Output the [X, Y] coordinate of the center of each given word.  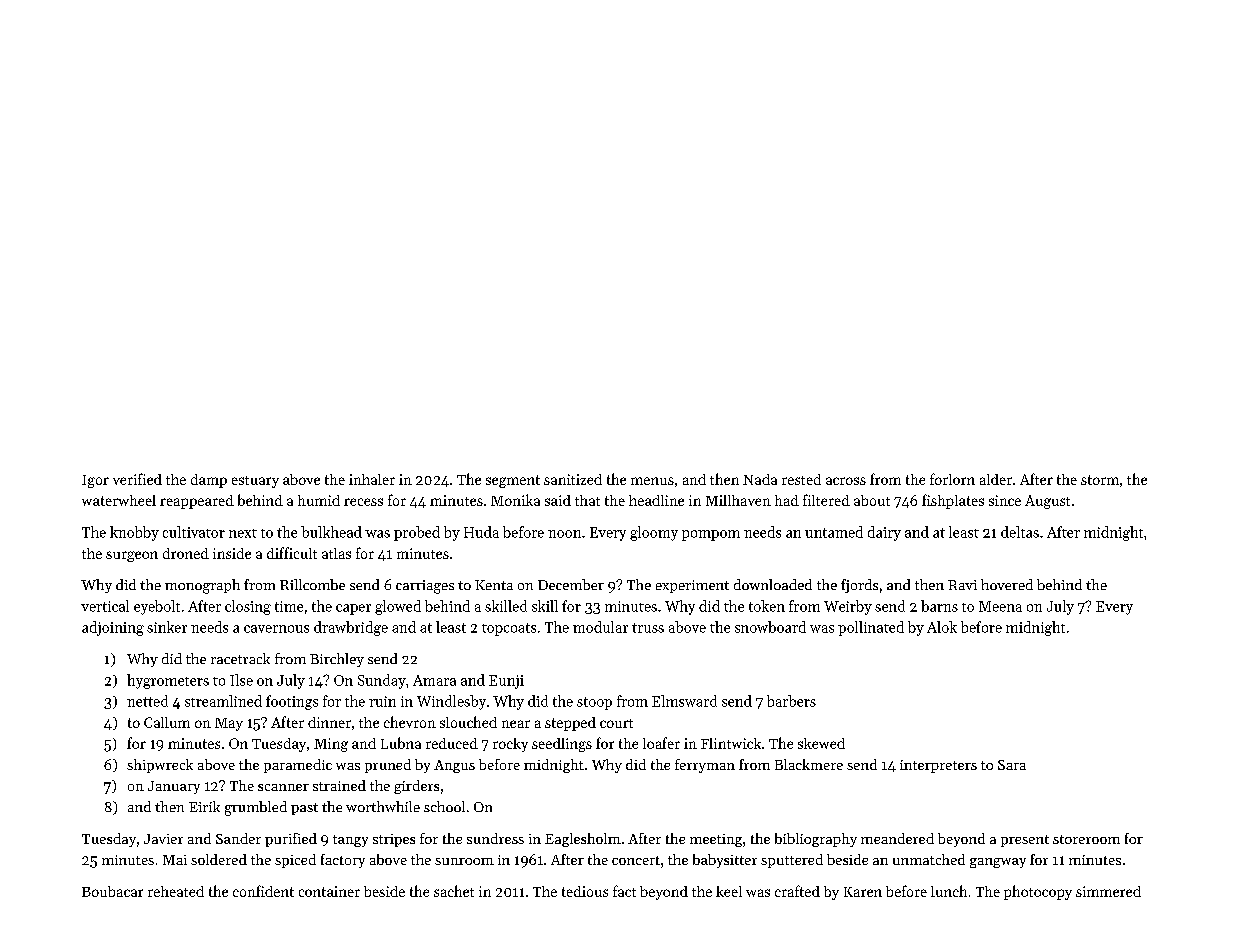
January [174, 787]
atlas [336, 553]
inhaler [372, 479]
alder [996, 479]
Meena [1000, 606]
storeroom [1086, 839]
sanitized [573, 479]
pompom [711, 535]
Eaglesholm [583, 840]
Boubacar [112, 891]
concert [636, 860]
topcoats [509, 629]
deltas [1020, 532]
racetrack [240, 658]
